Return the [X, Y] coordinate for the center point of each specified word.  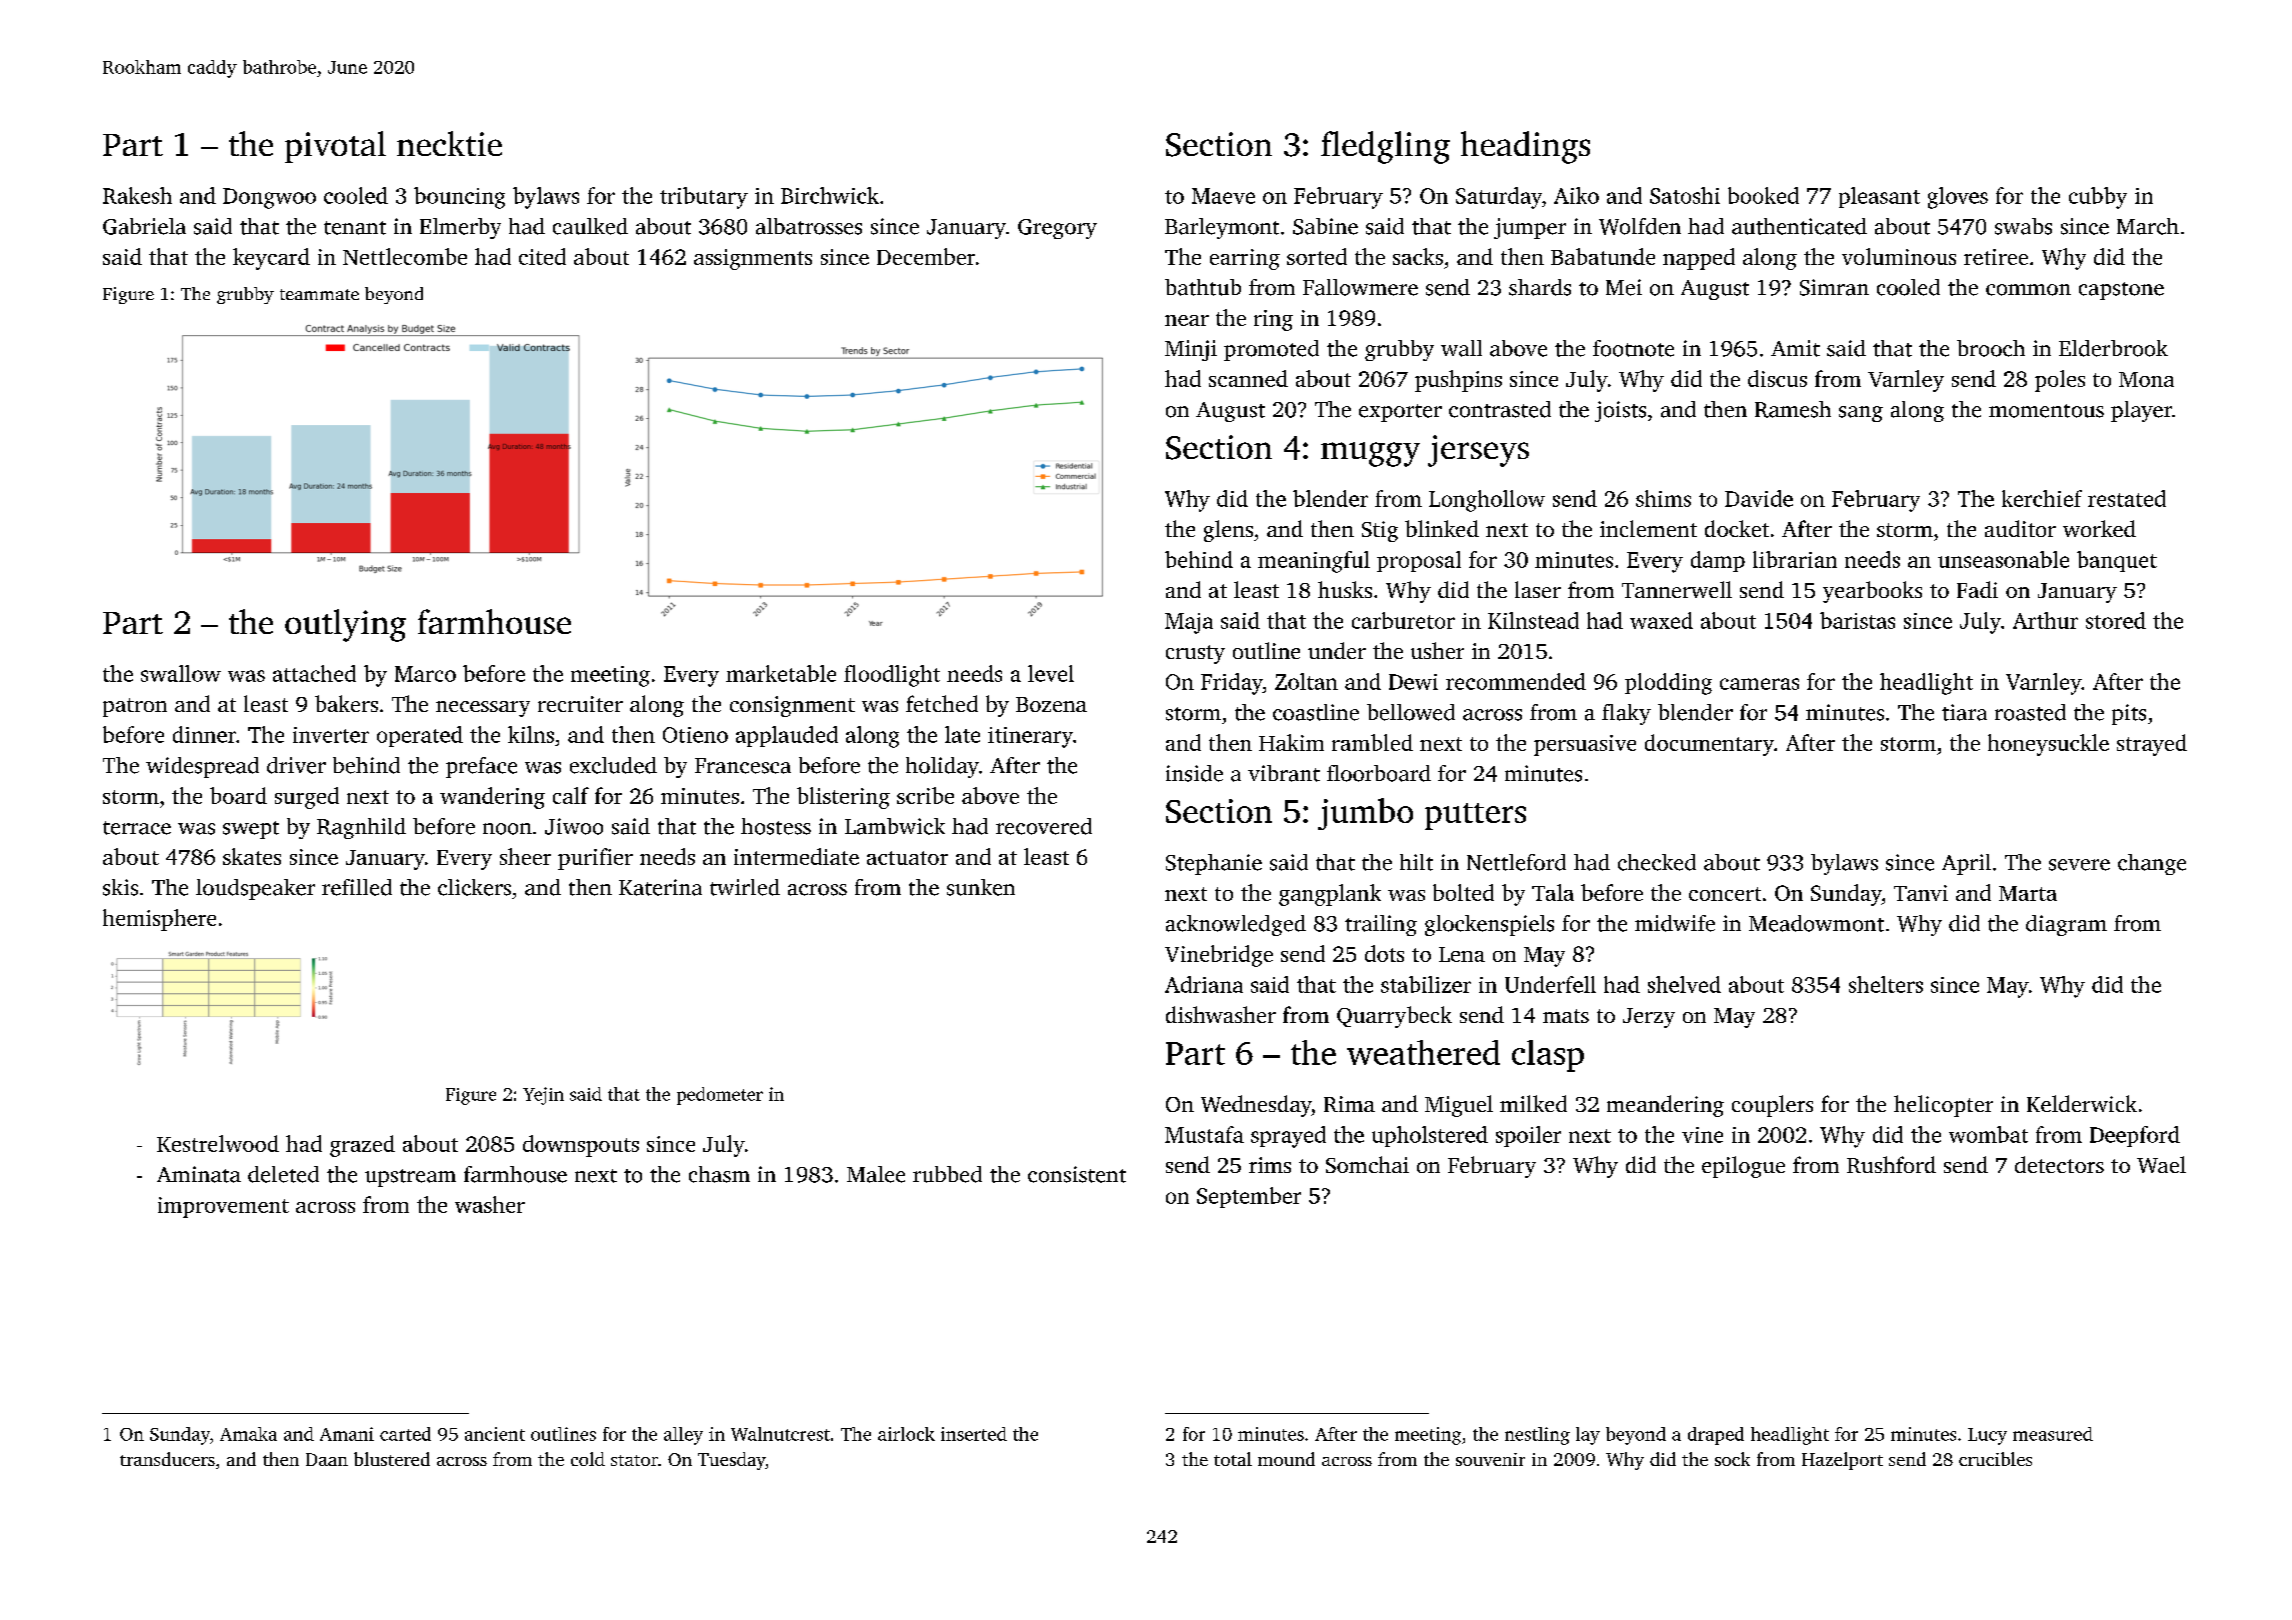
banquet [2117, 561]
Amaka [248, 1434]
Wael [2161, 1164]
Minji [1191, 350]
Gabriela [144, 226]
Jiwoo [574, 826]
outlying [345, 625]
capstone [2121, 291]
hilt [1416, 862]
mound [1286, 1459]
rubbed [947, 1174]
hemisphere [159, 920]
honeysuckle [2048, 745]
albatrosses [809, 226]
